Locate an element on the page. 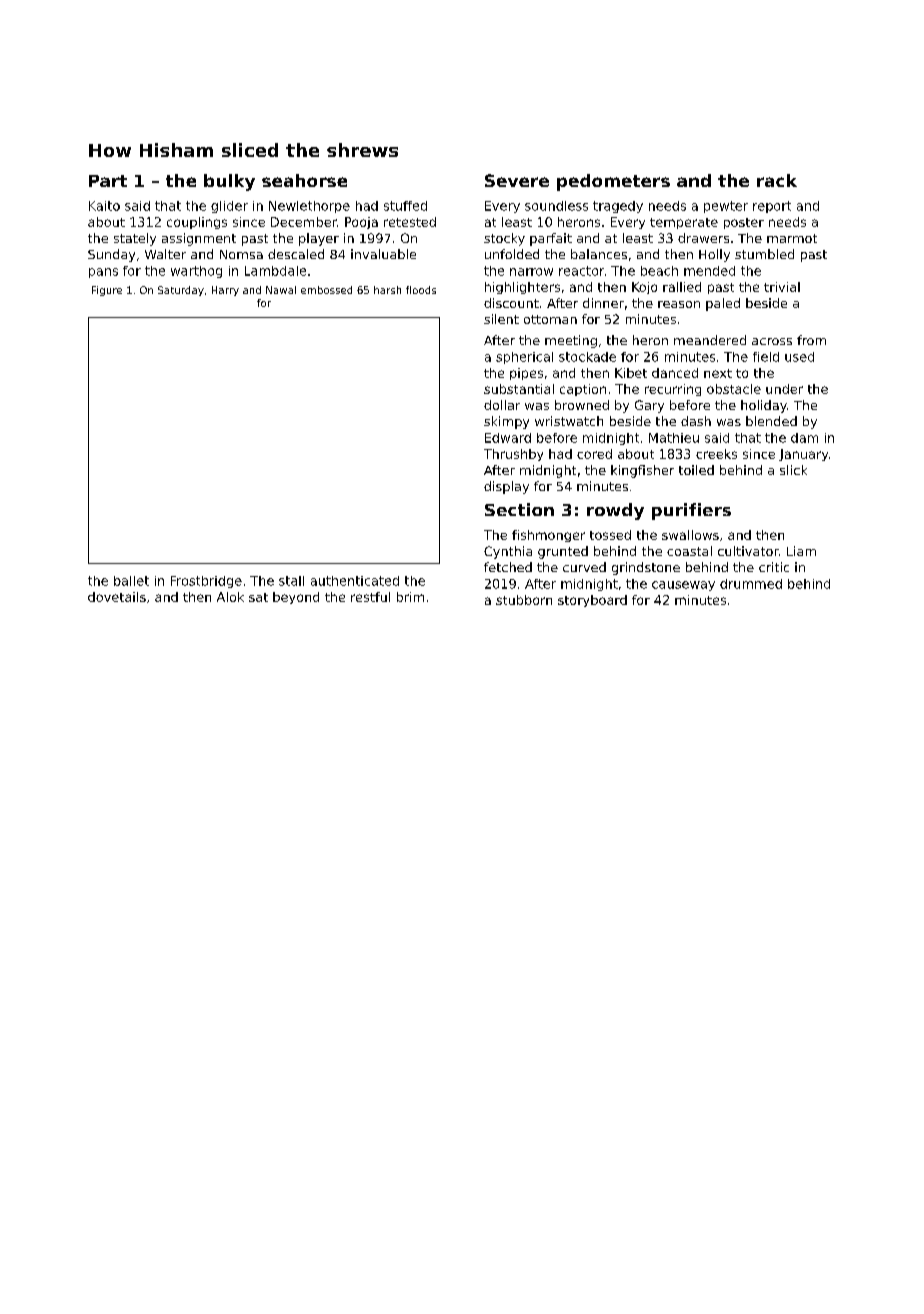  mended is located at coordinates (709, 271).
